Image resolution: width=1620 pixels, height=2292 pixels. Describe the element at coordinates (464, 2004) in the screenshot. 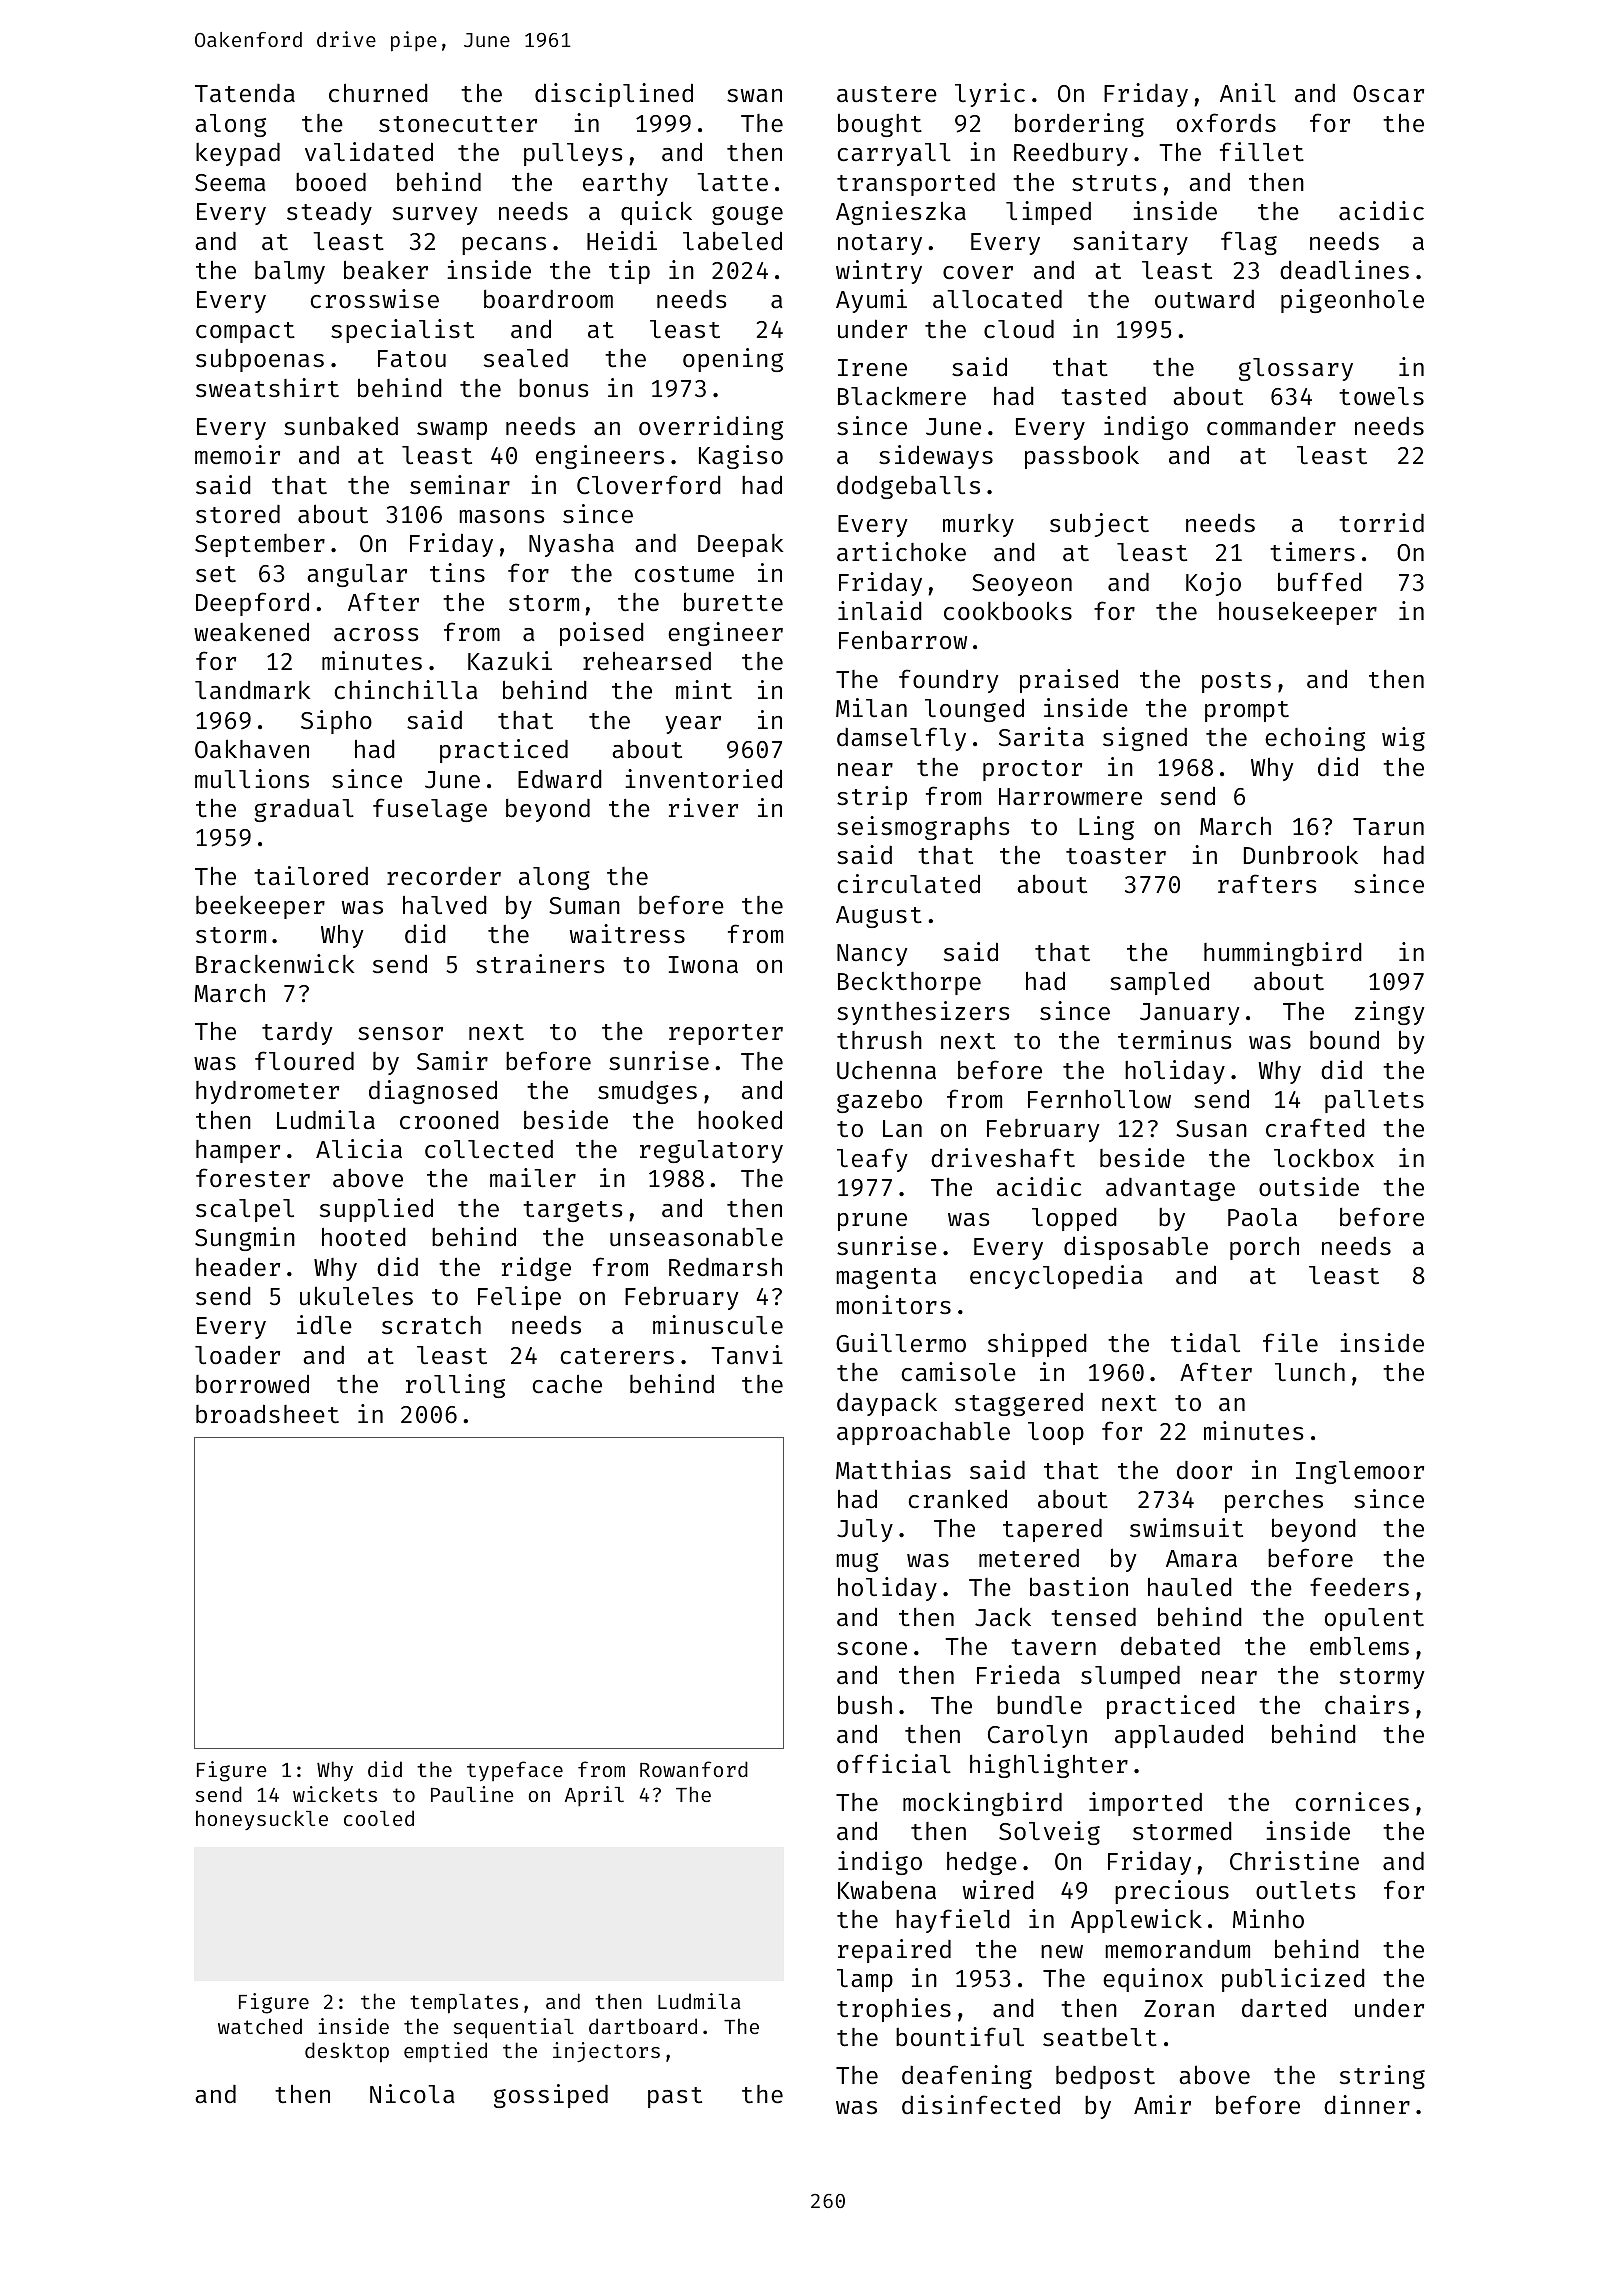

I see `templates` at that location.
